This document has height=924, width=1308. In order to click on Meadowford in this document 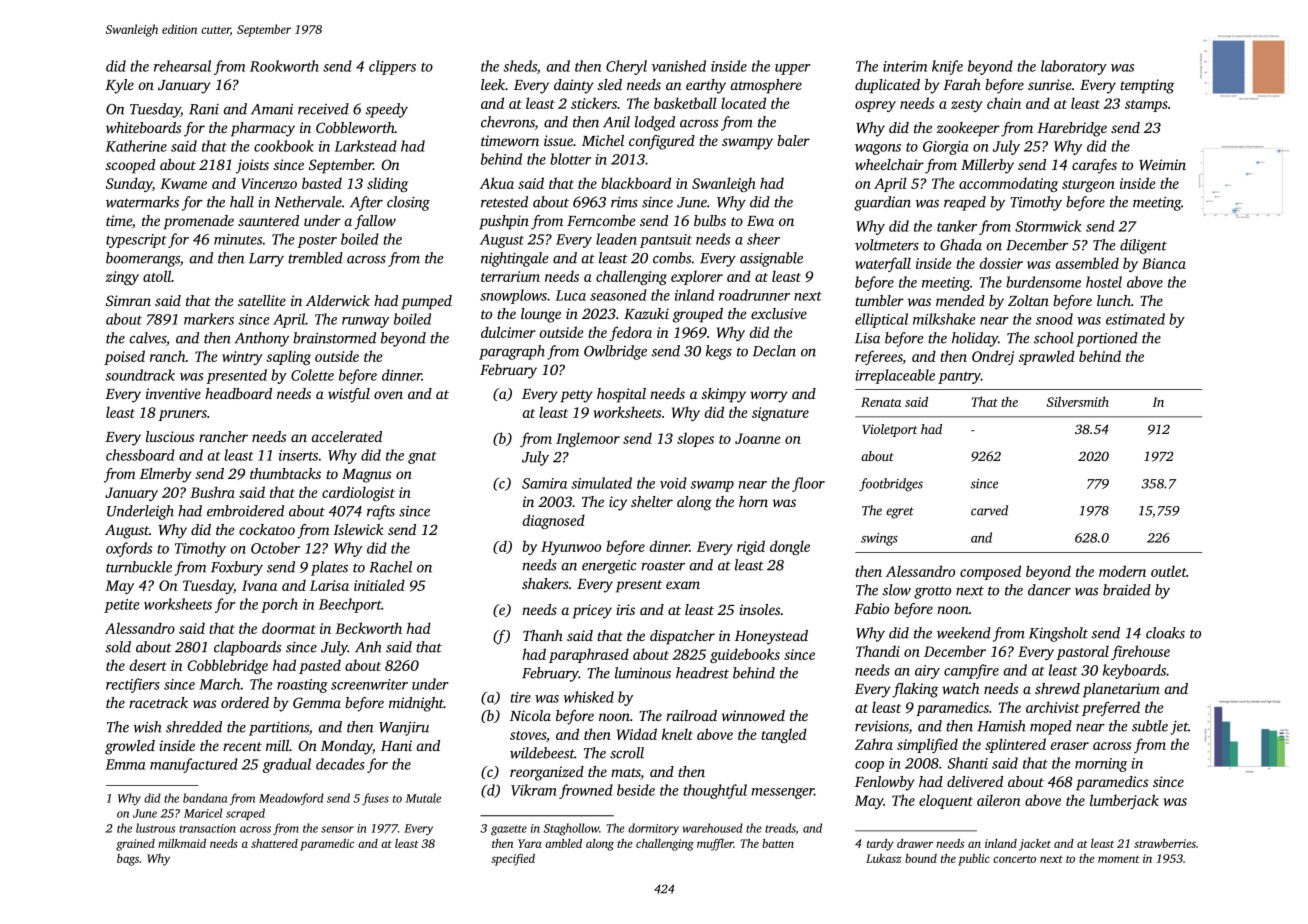, I will do `click(291, 799)`.
